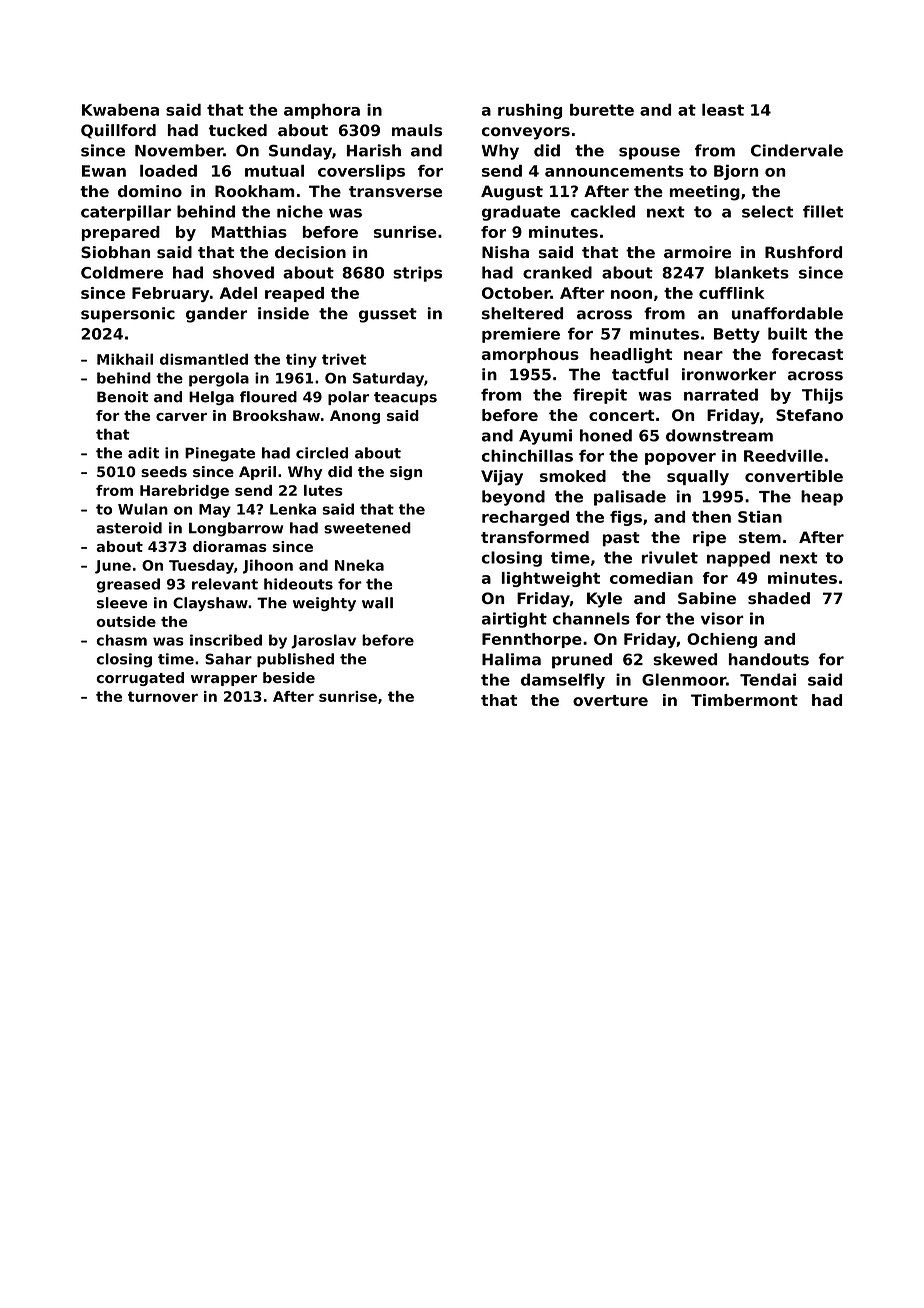 The width and height of the page is (924, 1308). What do you see at coordinates (502, 478) in the page?
I see `Vijay` at bounding box center [502, 478].
